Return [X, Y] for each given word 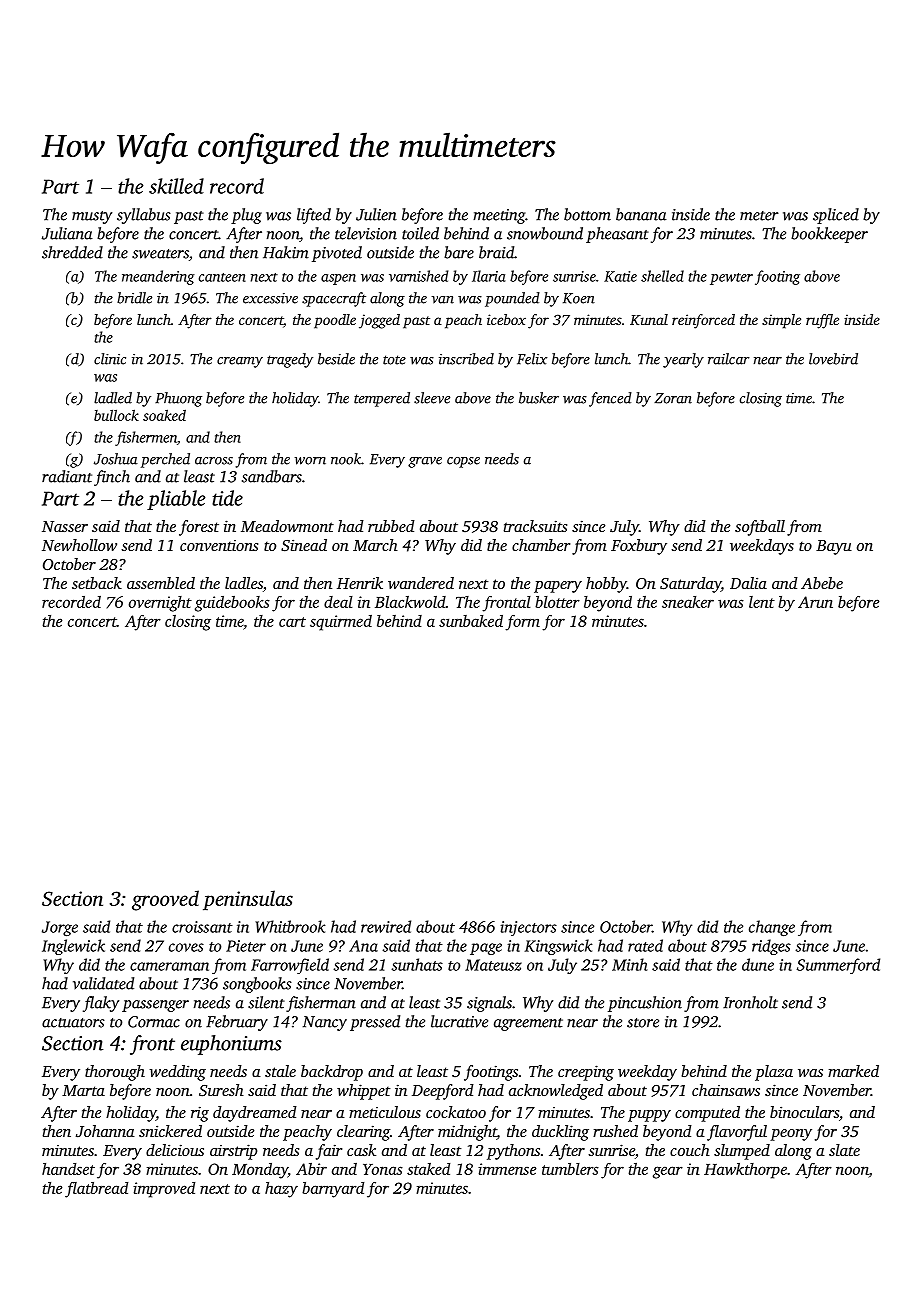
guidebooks [232, 604]
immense [507, 1169]
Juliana [67, 233]
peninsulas [248, 900]
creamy [240, 362]
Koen [579, 298]
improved [164, 1190]
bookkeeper [829, 235]
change [772, 928]
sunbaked [471, 621]
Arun [815, 602]
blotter [557, 602]
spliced [836, 216]
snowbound [545, 233]
